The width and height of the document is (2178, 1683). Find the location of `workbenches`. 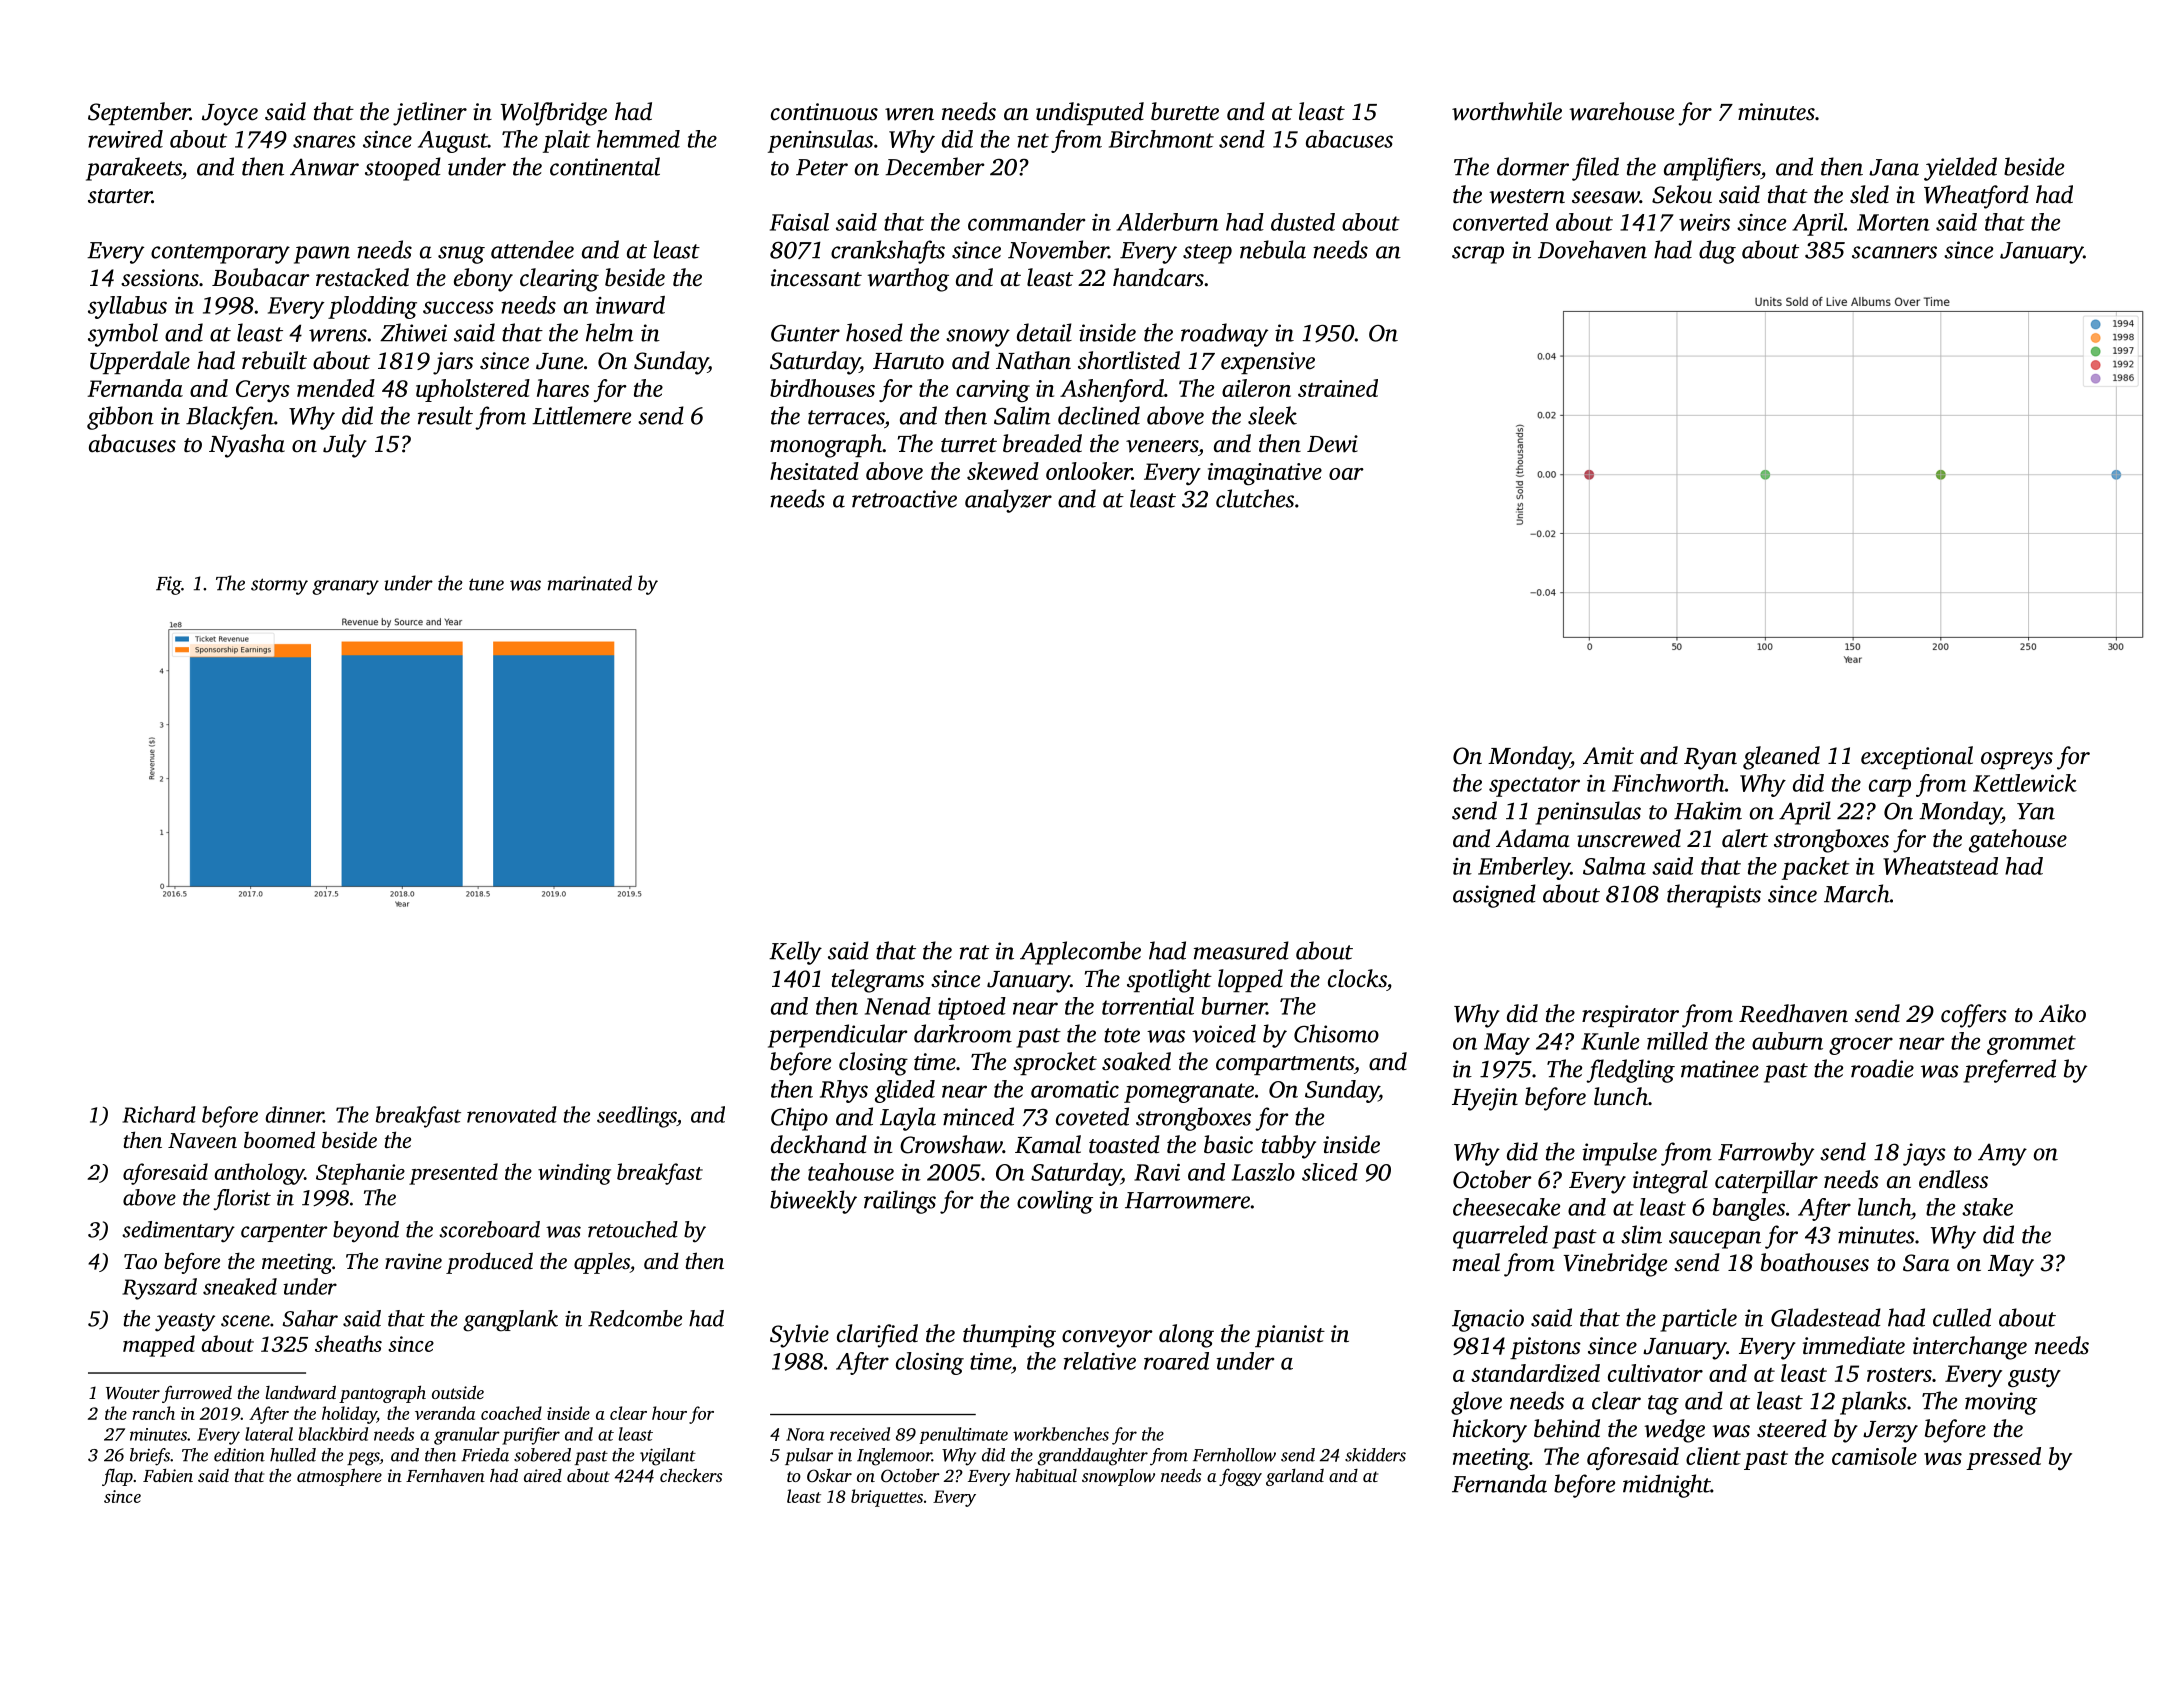

workbenches is located at coordinates (1061, 1434).
